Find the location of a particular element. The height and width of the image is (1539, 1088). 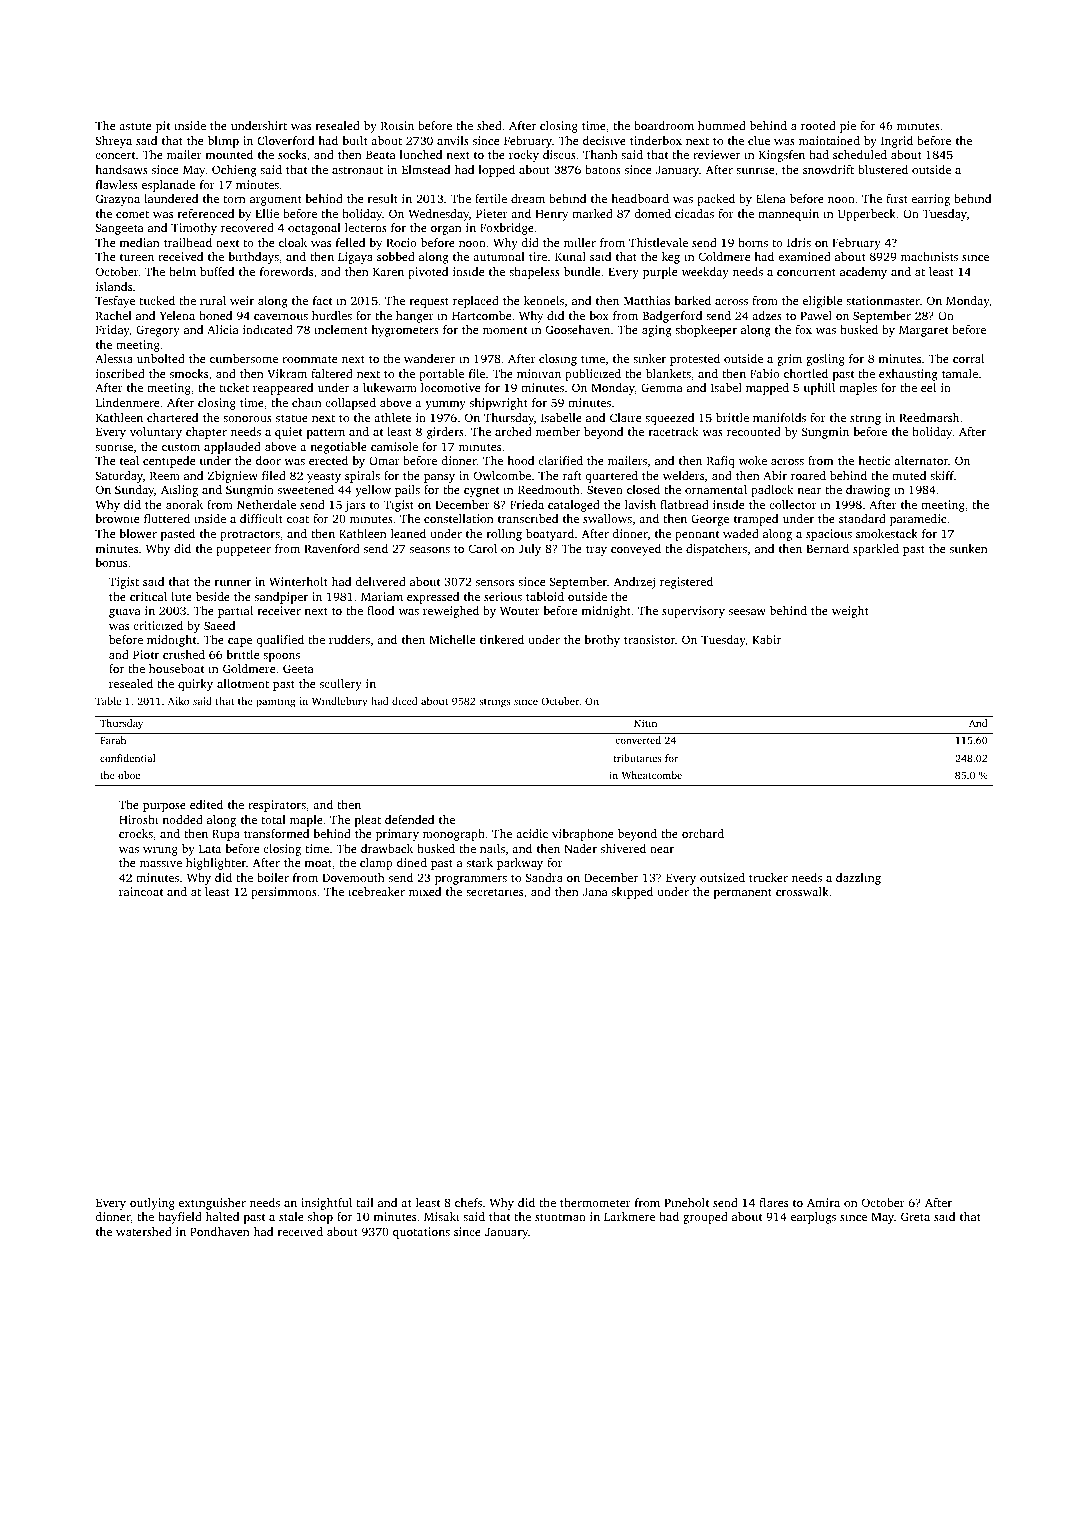

corral is located at coordinates (968, 358).
